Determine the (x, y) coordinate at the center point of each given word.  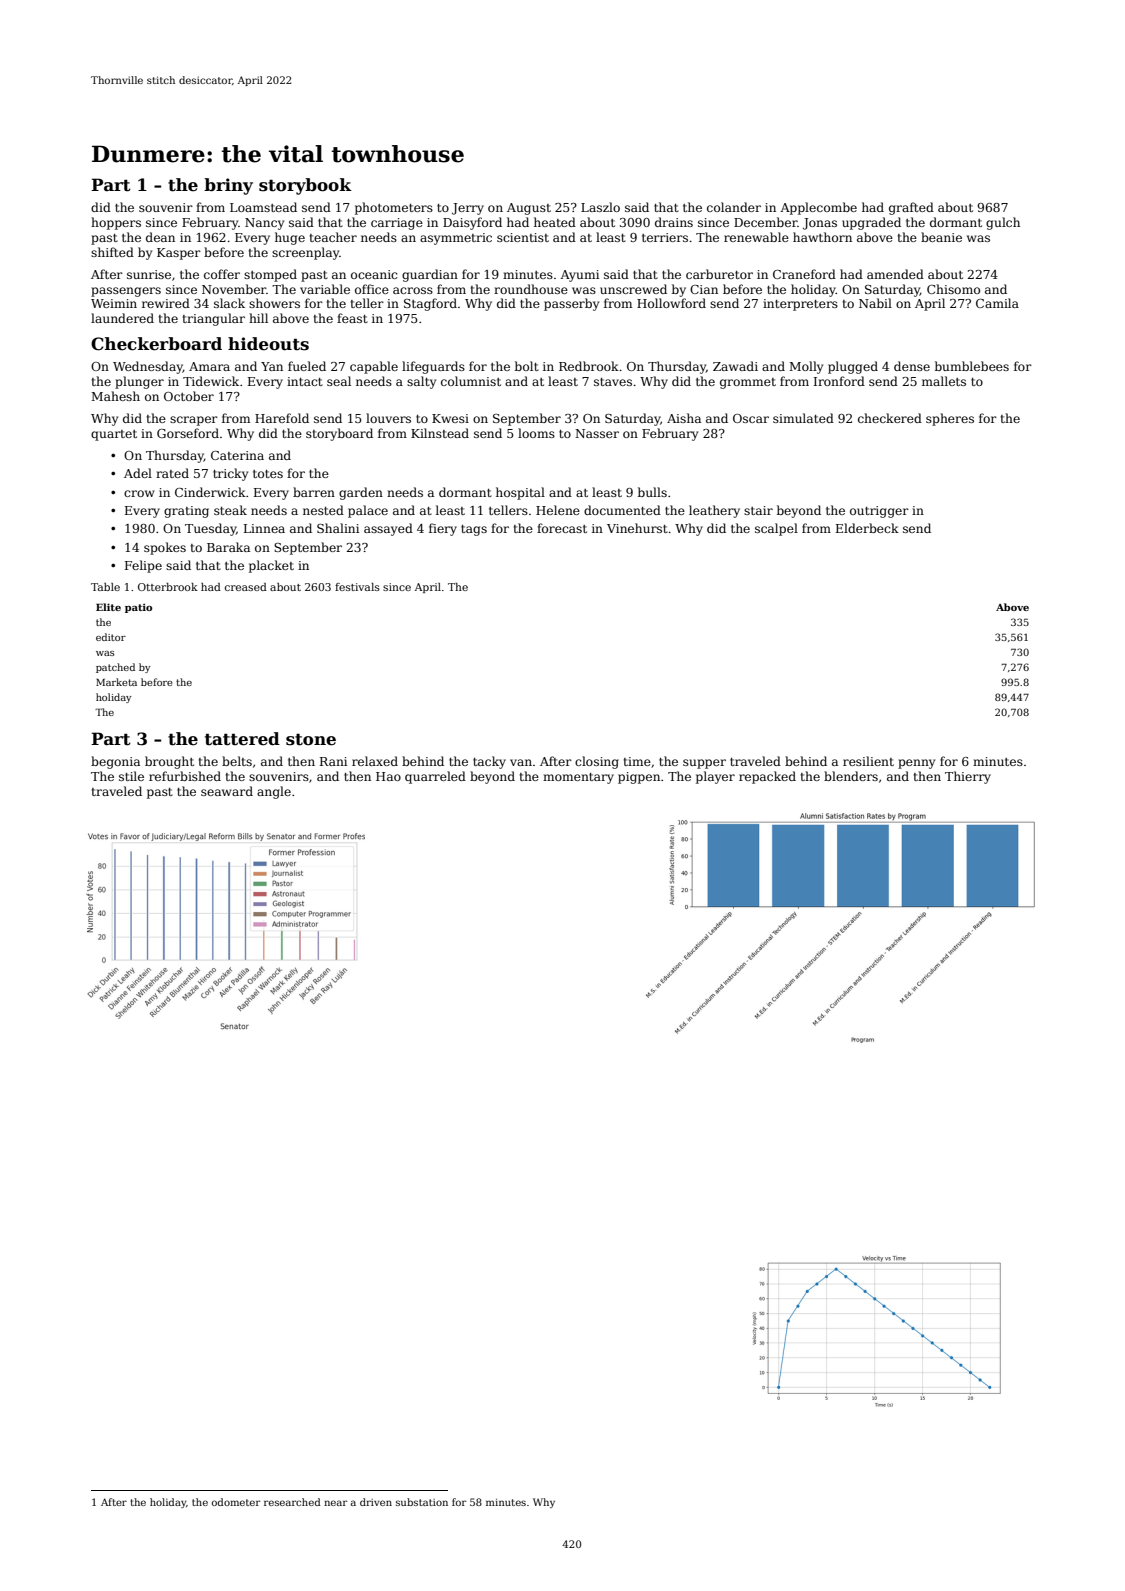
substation (422, 1502)
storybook (305, 186)
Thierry (968, 777)
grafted (911, 208)
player (715, 777)
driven (376, 1502)
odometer (236, 1502)
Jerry (468, 209)
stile (131, 776)
